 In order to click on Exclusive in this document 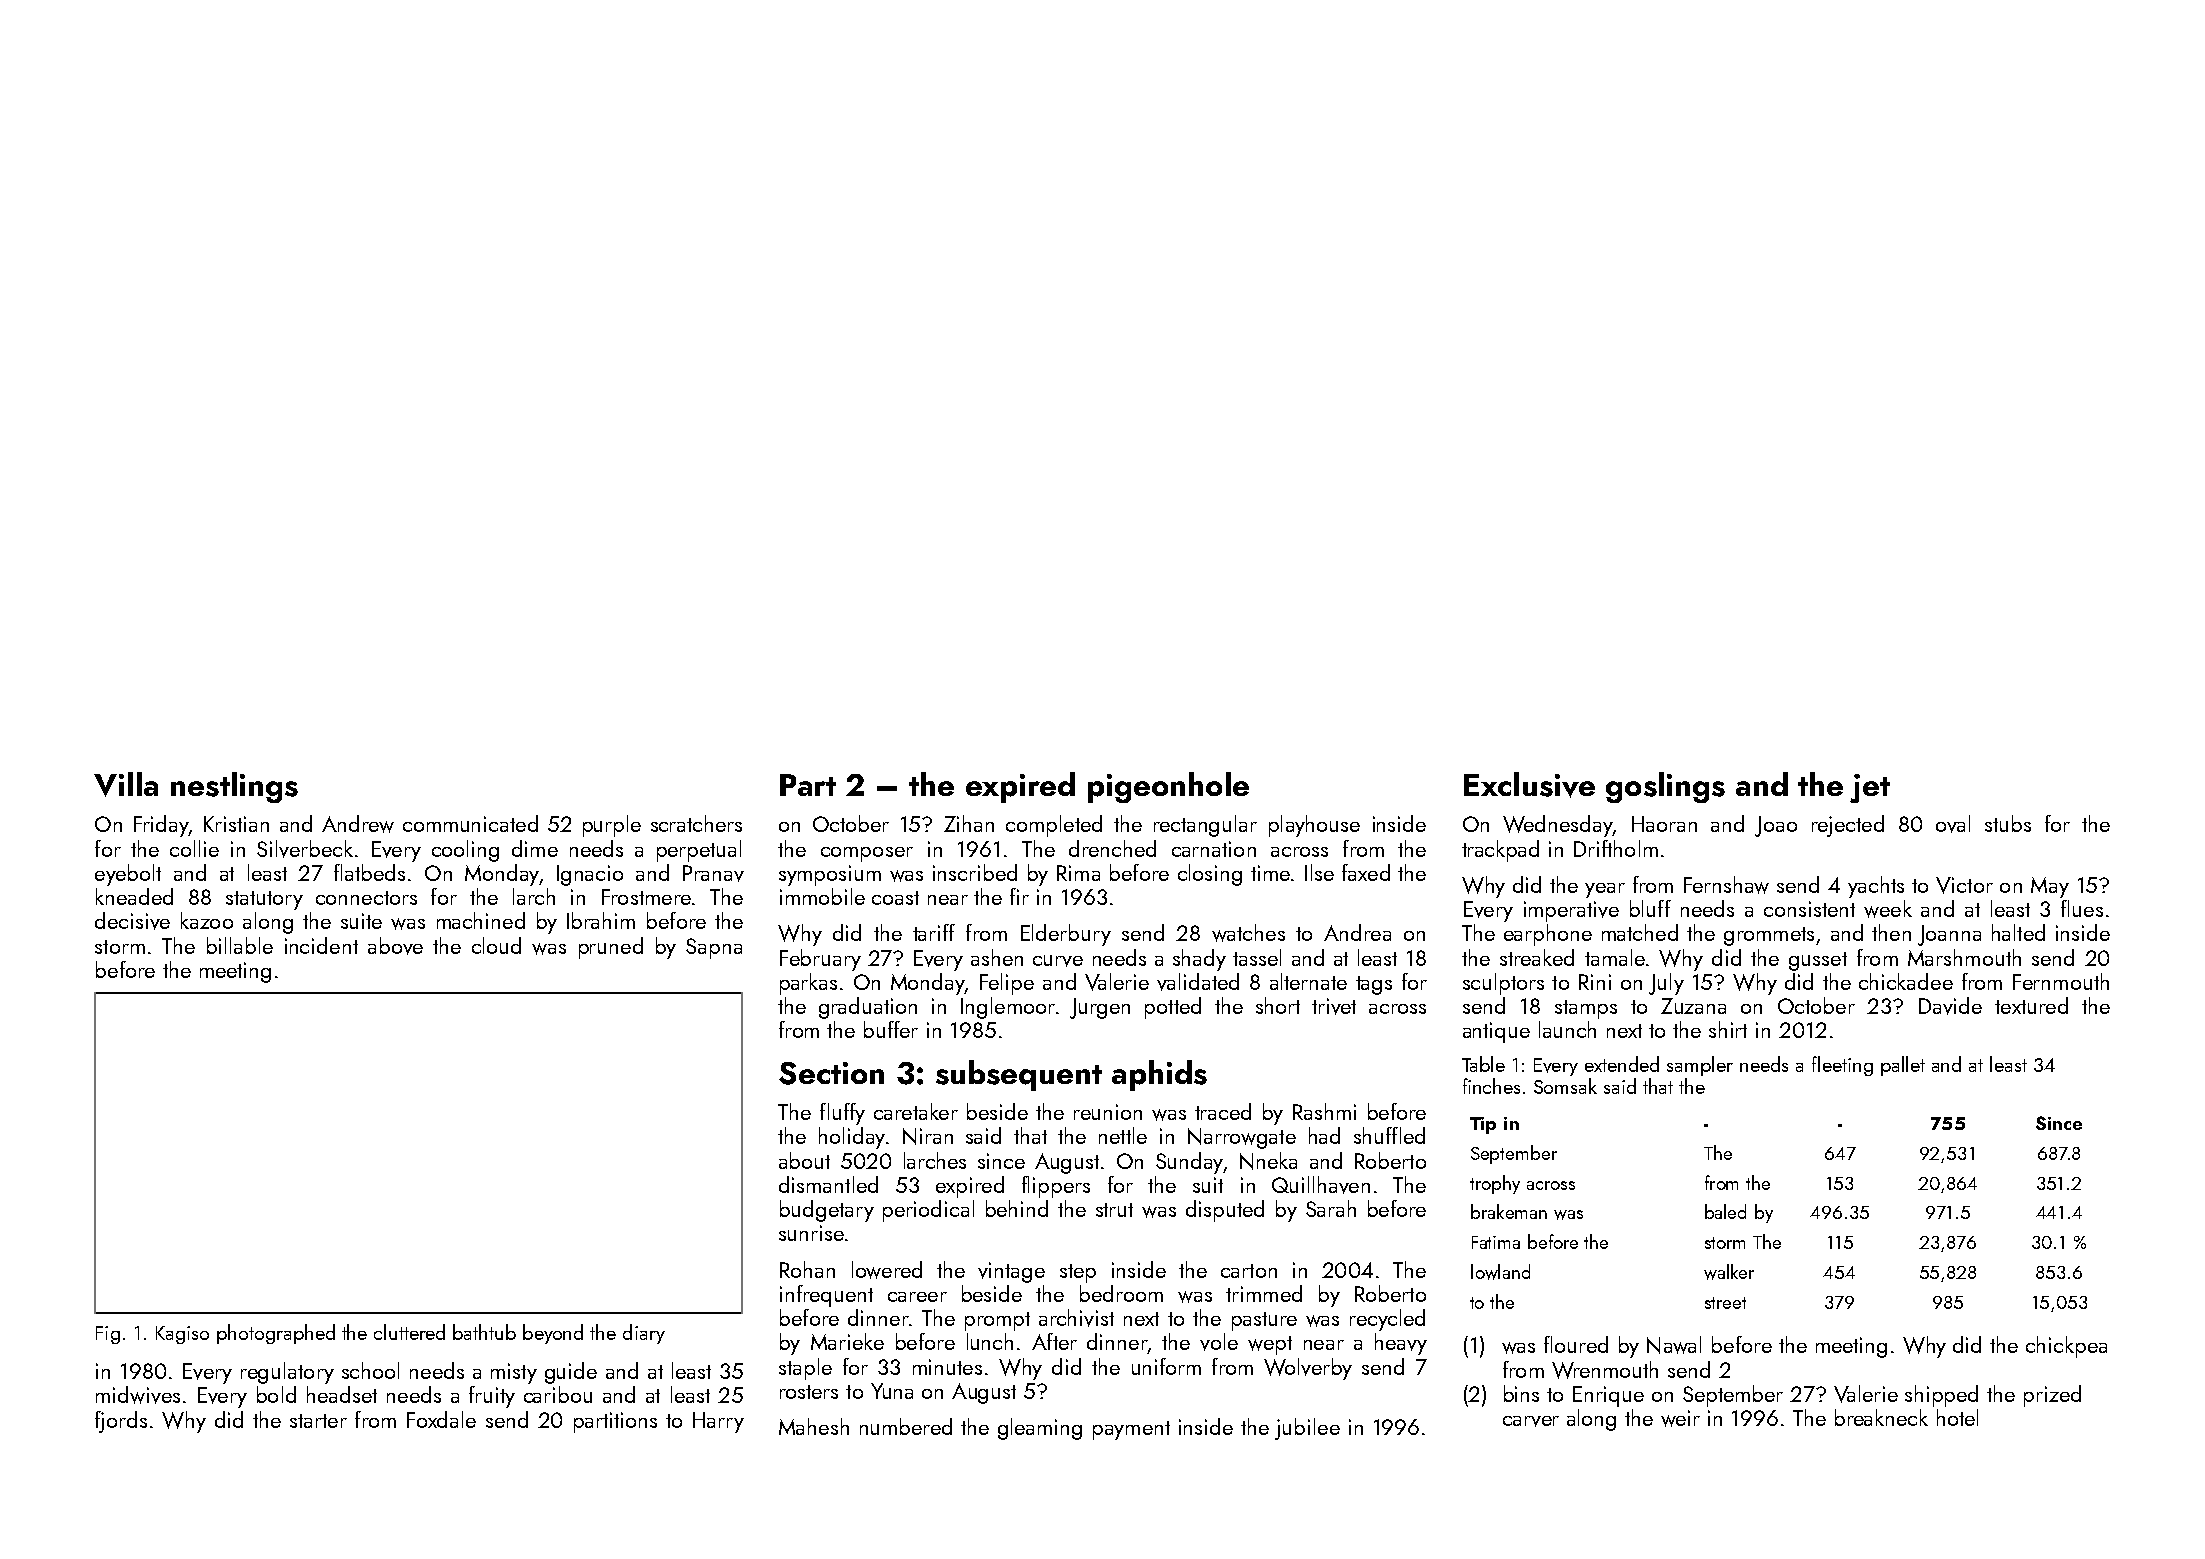, I will do `click(1529, 785)`.
